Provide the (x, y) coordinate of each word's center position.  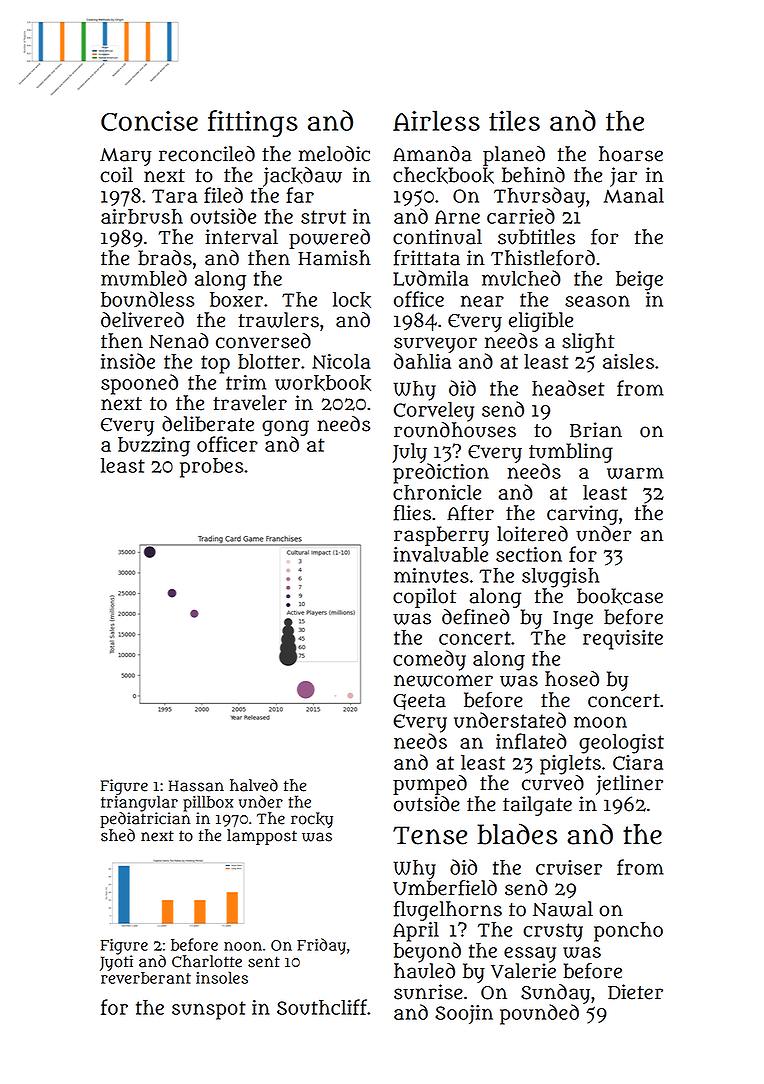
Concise (149, 121)
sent (264, 962)
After (470, 513)
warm (635, 473)
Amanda (432, 154)
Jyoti (116, 963)
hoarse (631, 154)
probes (211, 468)
